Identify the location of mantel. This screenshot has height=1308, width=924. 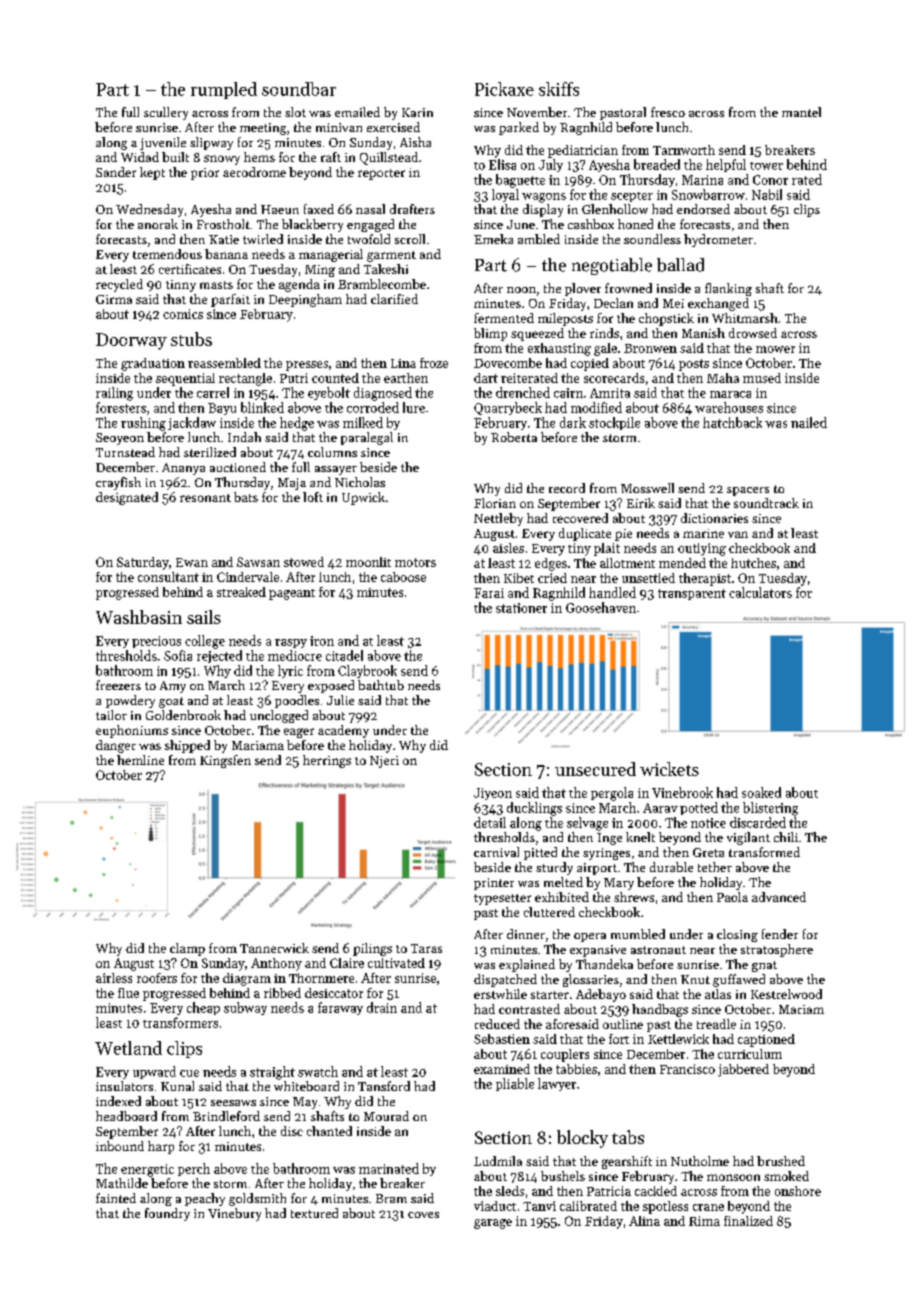
(801, 112).
